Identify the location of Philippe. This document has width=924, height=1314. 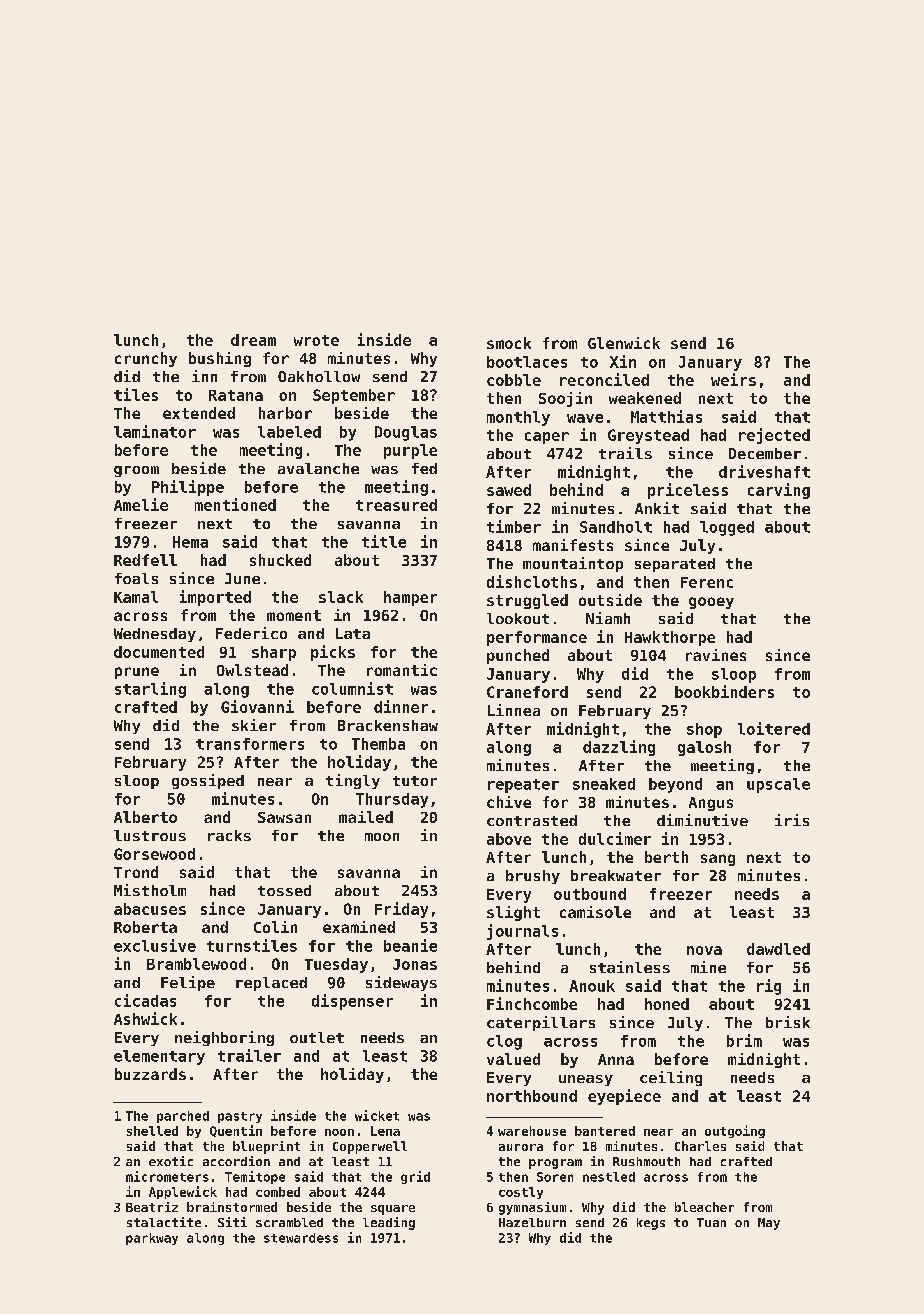
(188, 488).
